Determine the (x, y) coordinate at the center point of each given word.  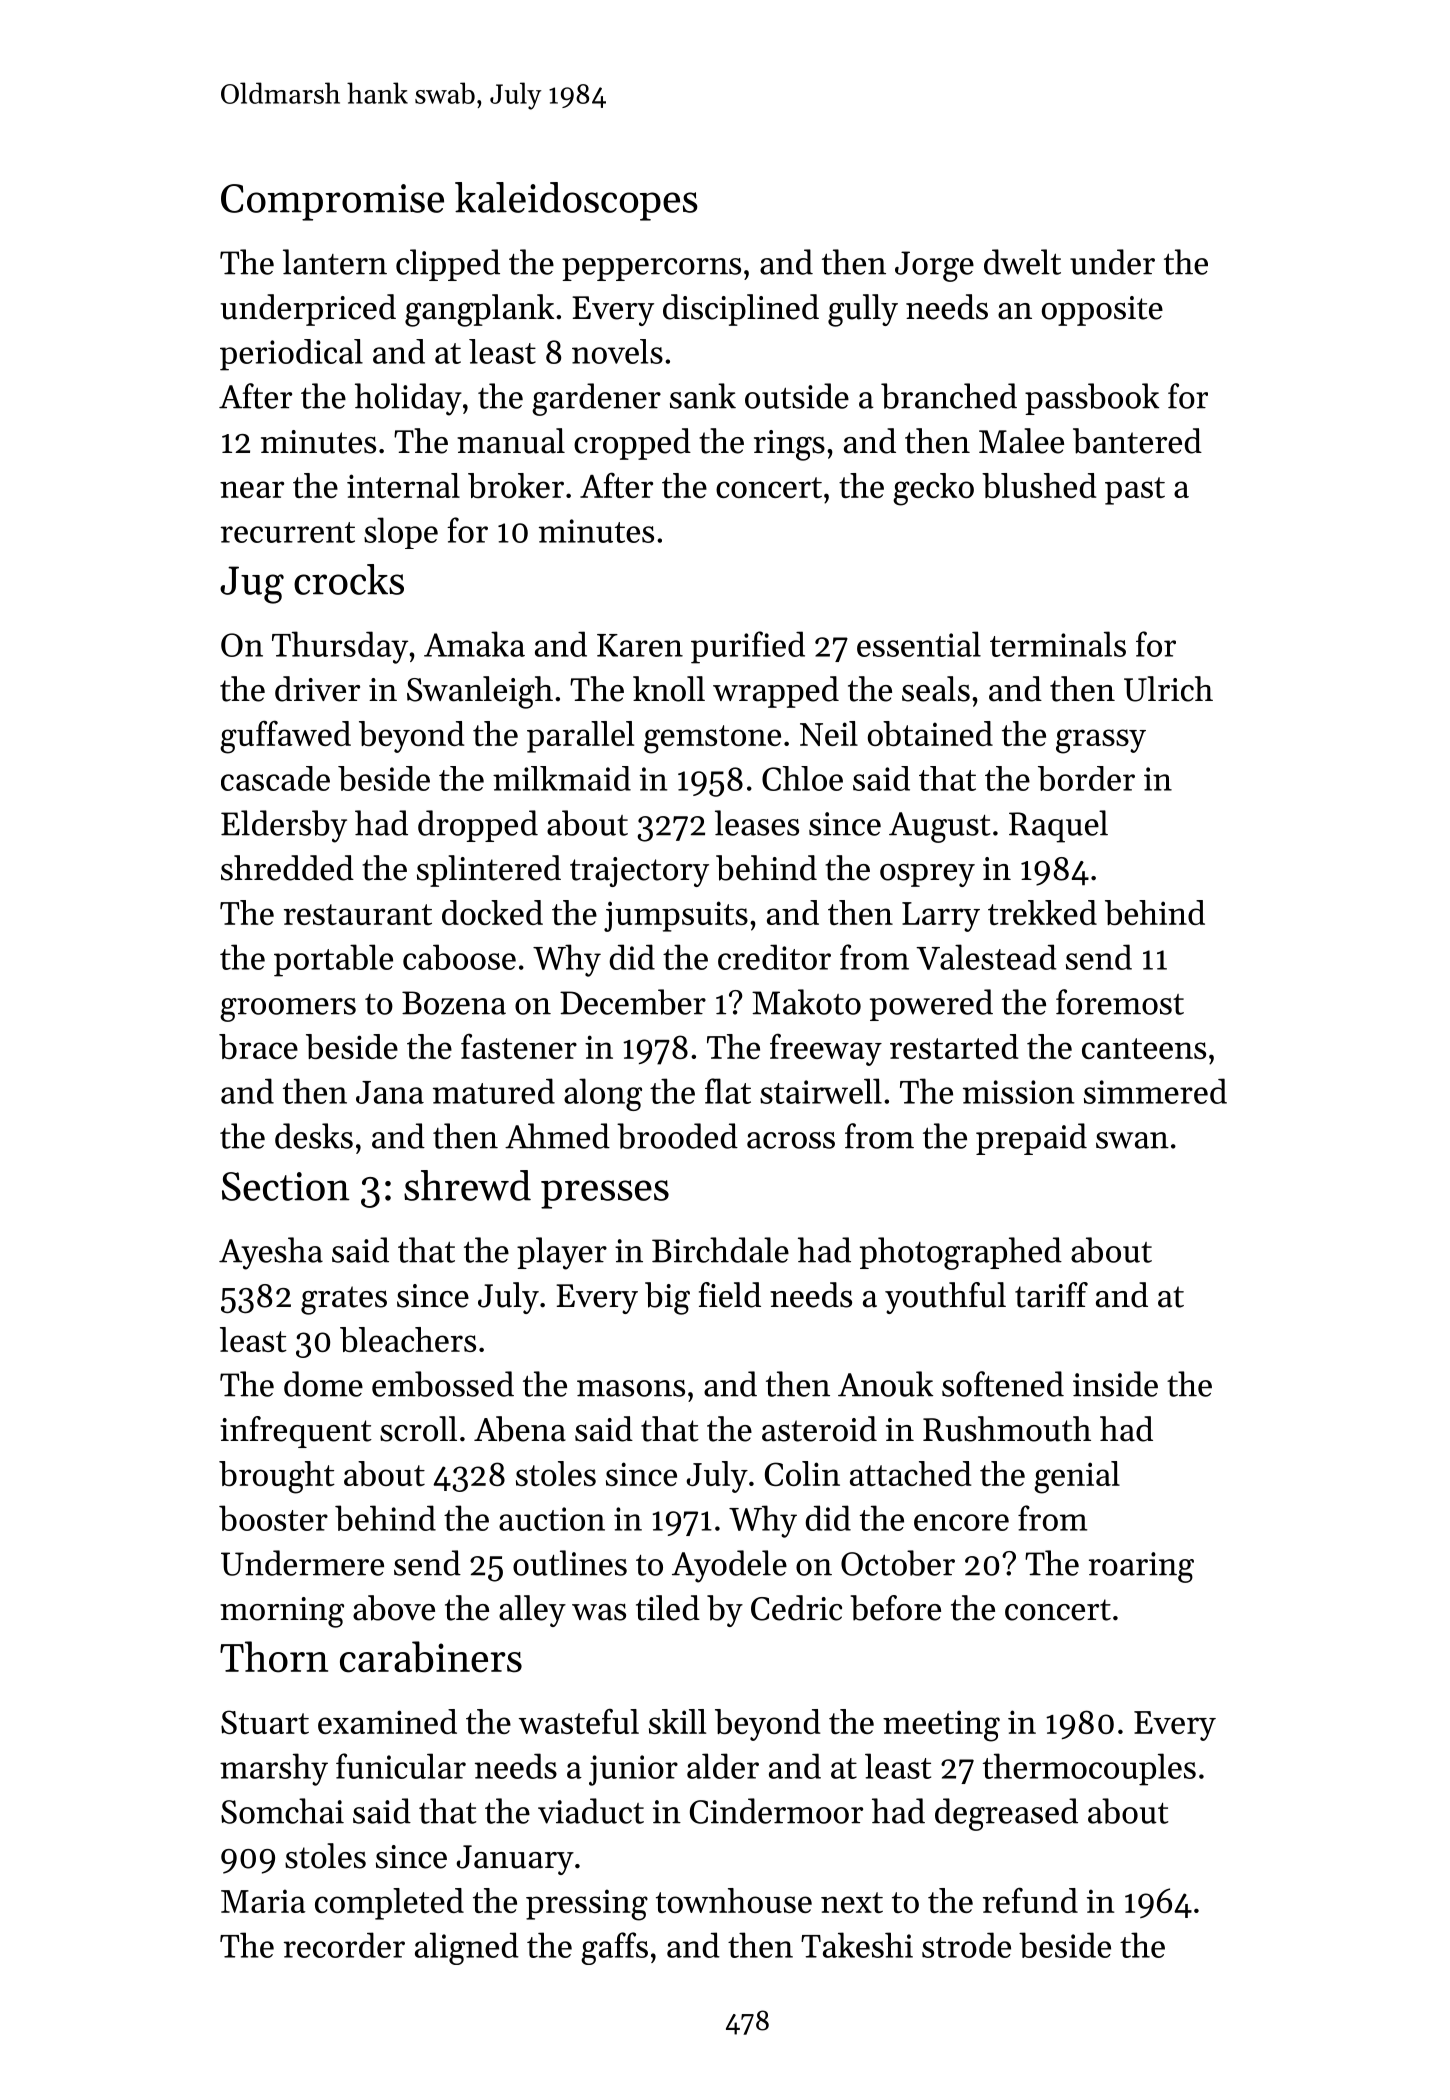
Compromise (332, 202)
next (852, 1902)
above (394, 1608)
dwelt (1022, 262)
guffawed (285, 737)
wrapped (776, 692)
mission (1019, 1092)
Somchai (282, 1811)
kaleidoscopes (576, 201)
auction (552, 1519)
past (1135, 491)
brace (258, 1046)
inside (1115, 1384)
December (633, 1002)
